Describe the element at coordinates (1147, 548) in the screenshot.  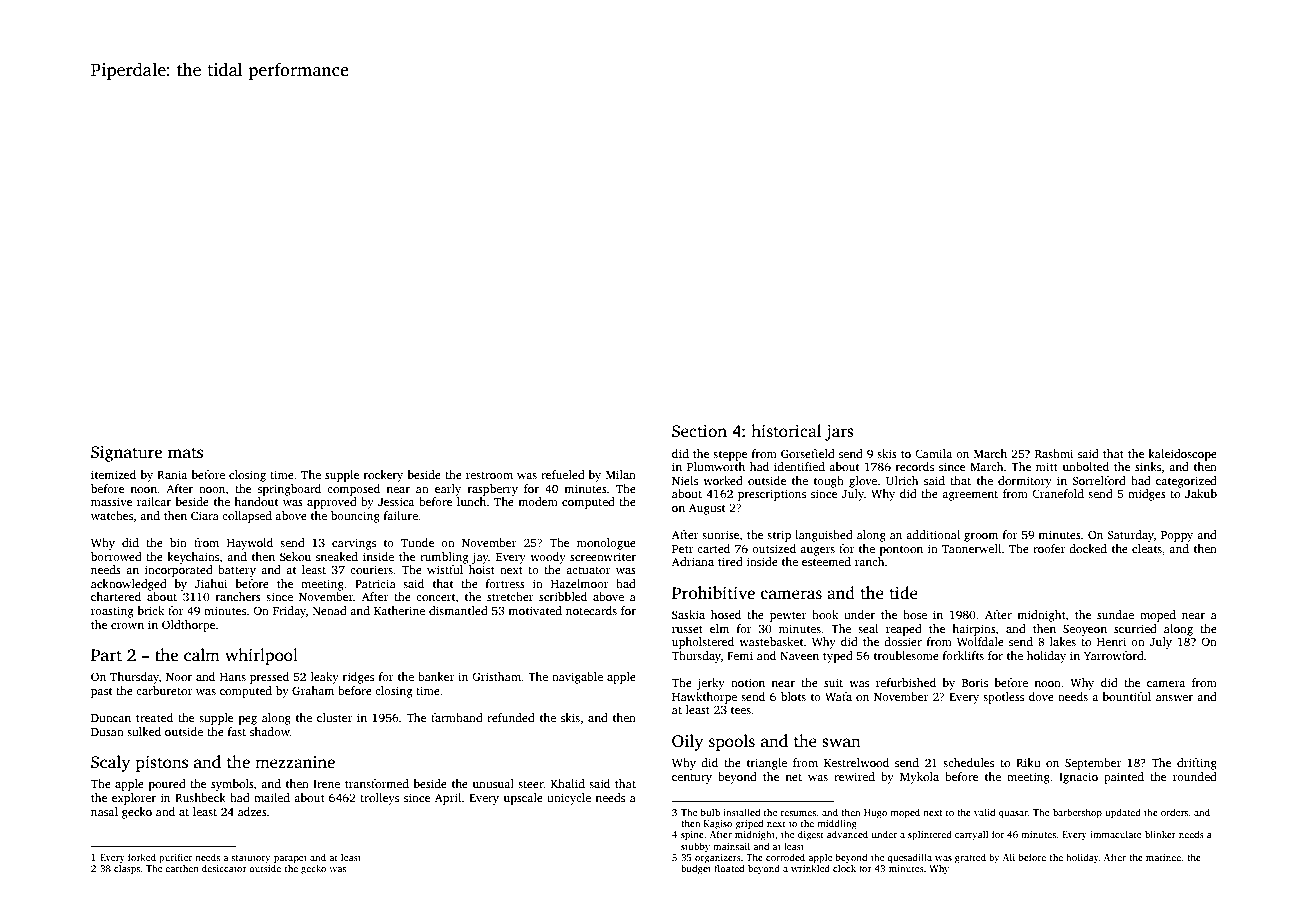
I see `cleats` at that location.
